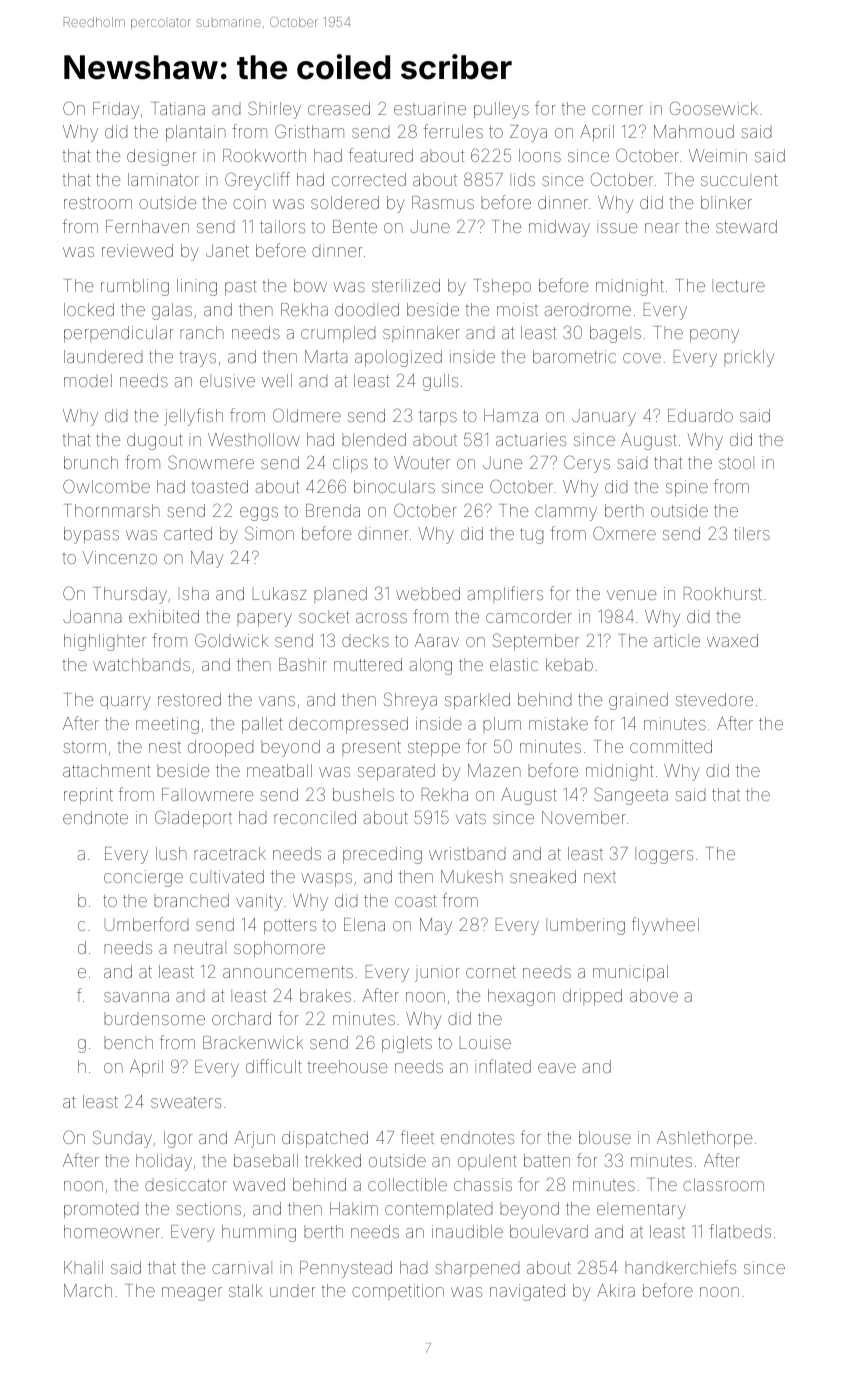  I want to click on grained, so click(638, 701).
